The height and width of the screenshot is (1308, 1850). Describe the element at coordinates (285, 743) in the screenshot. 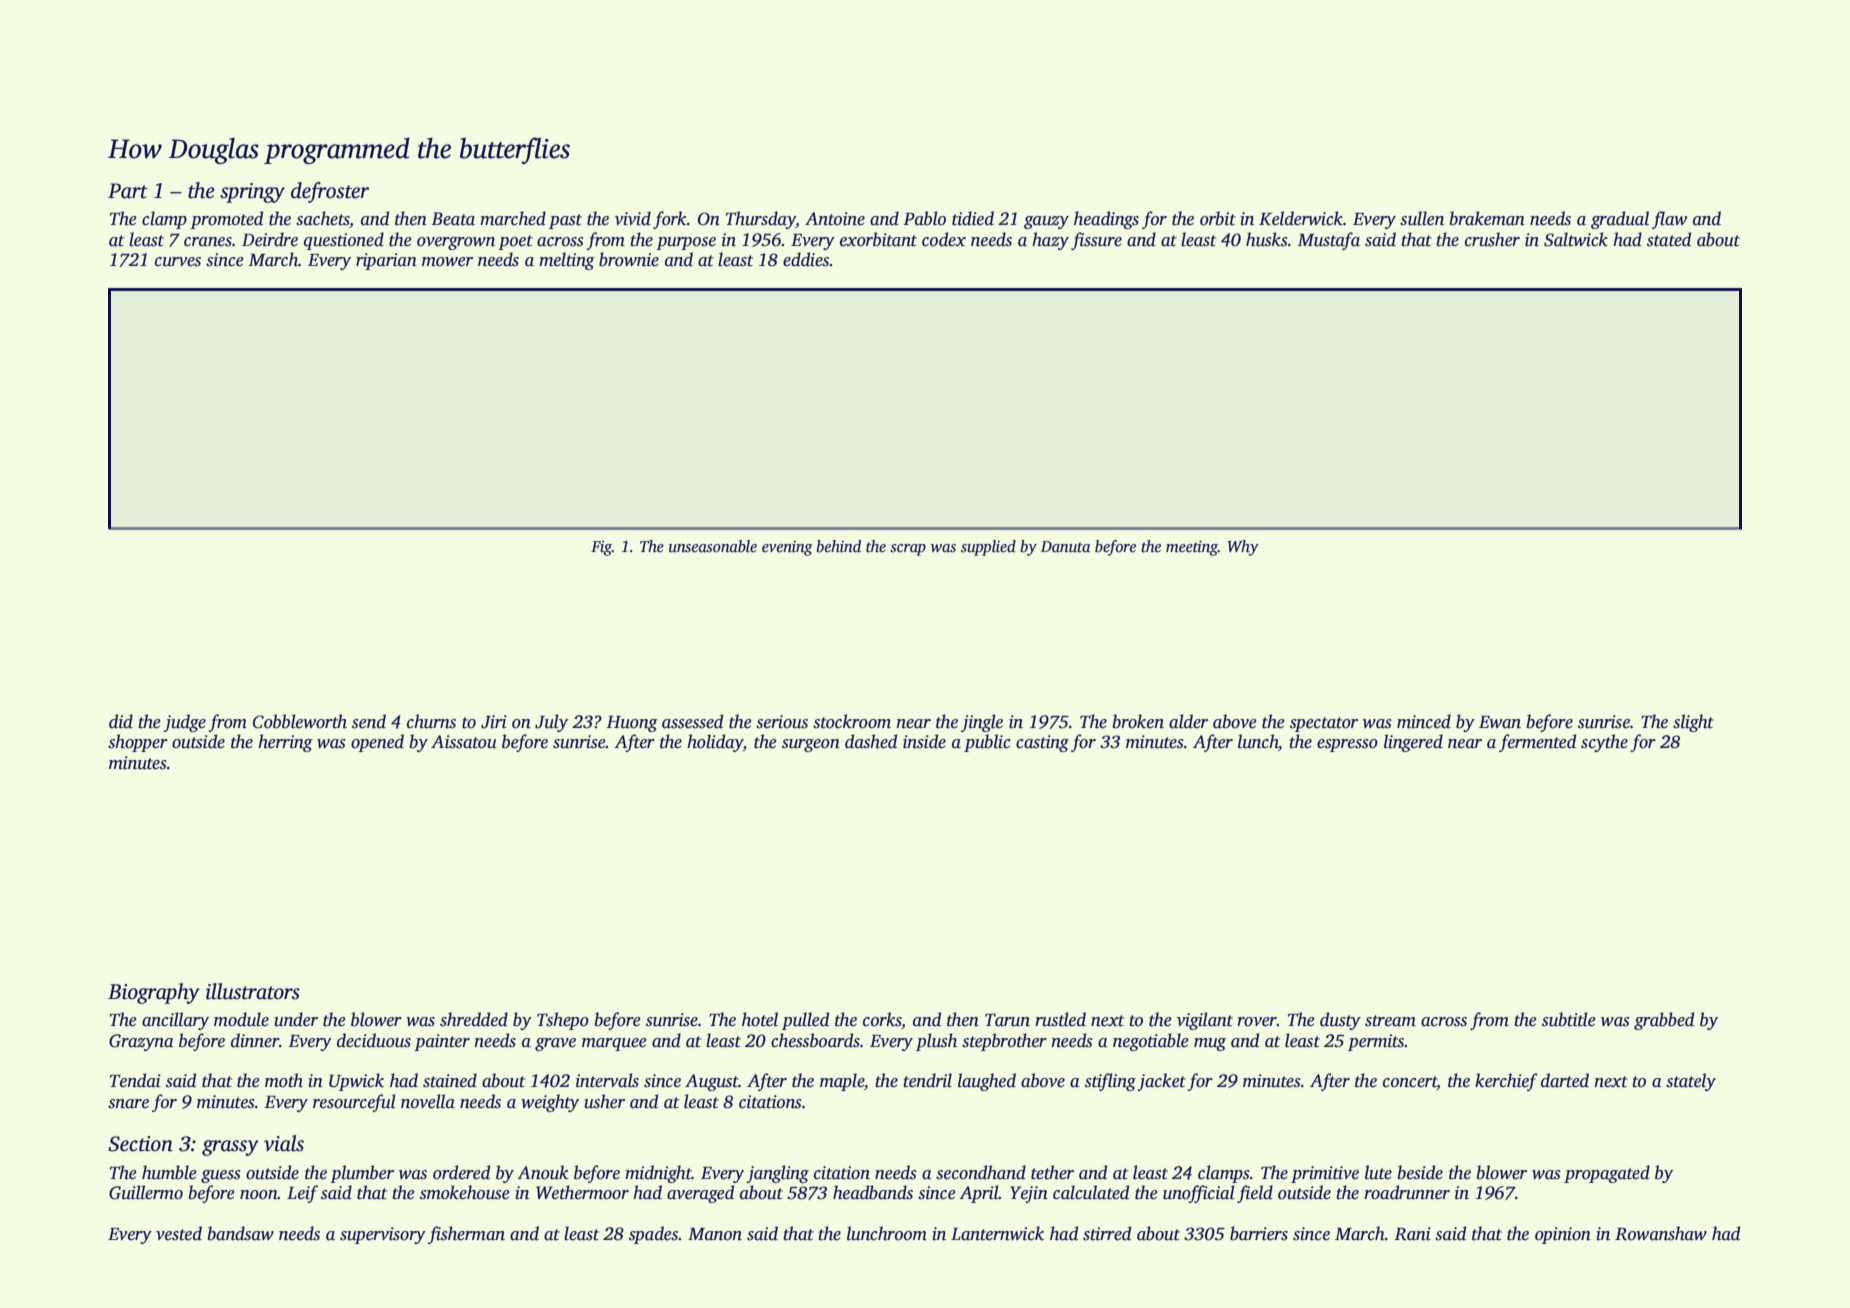

I see `herring` at that location.
